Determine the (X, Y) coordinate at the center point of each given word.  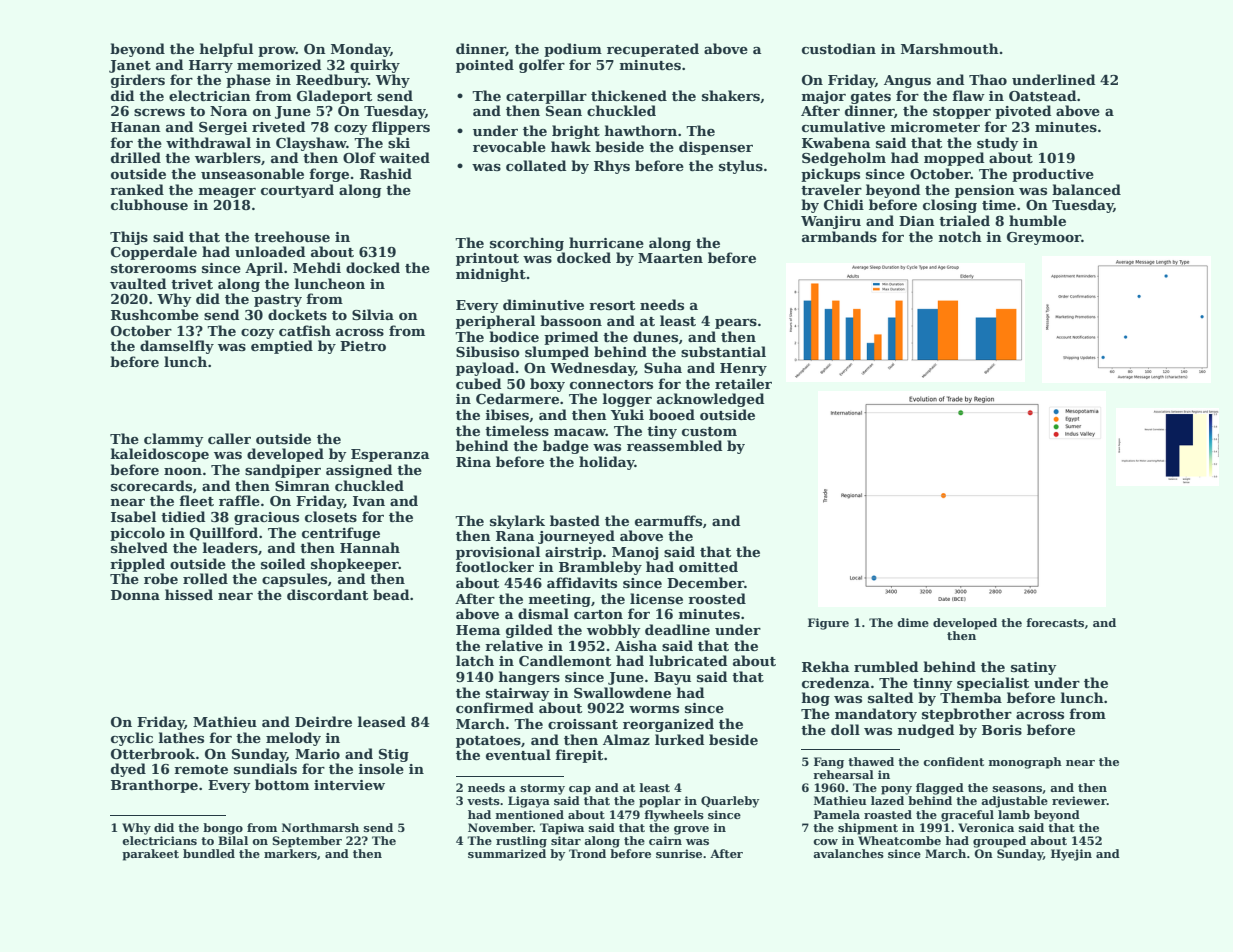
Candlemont (565, 660)
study (998, 144)
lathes (181, 737)
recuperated (653, 50)
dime (913, 622)
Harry (211, 66)
